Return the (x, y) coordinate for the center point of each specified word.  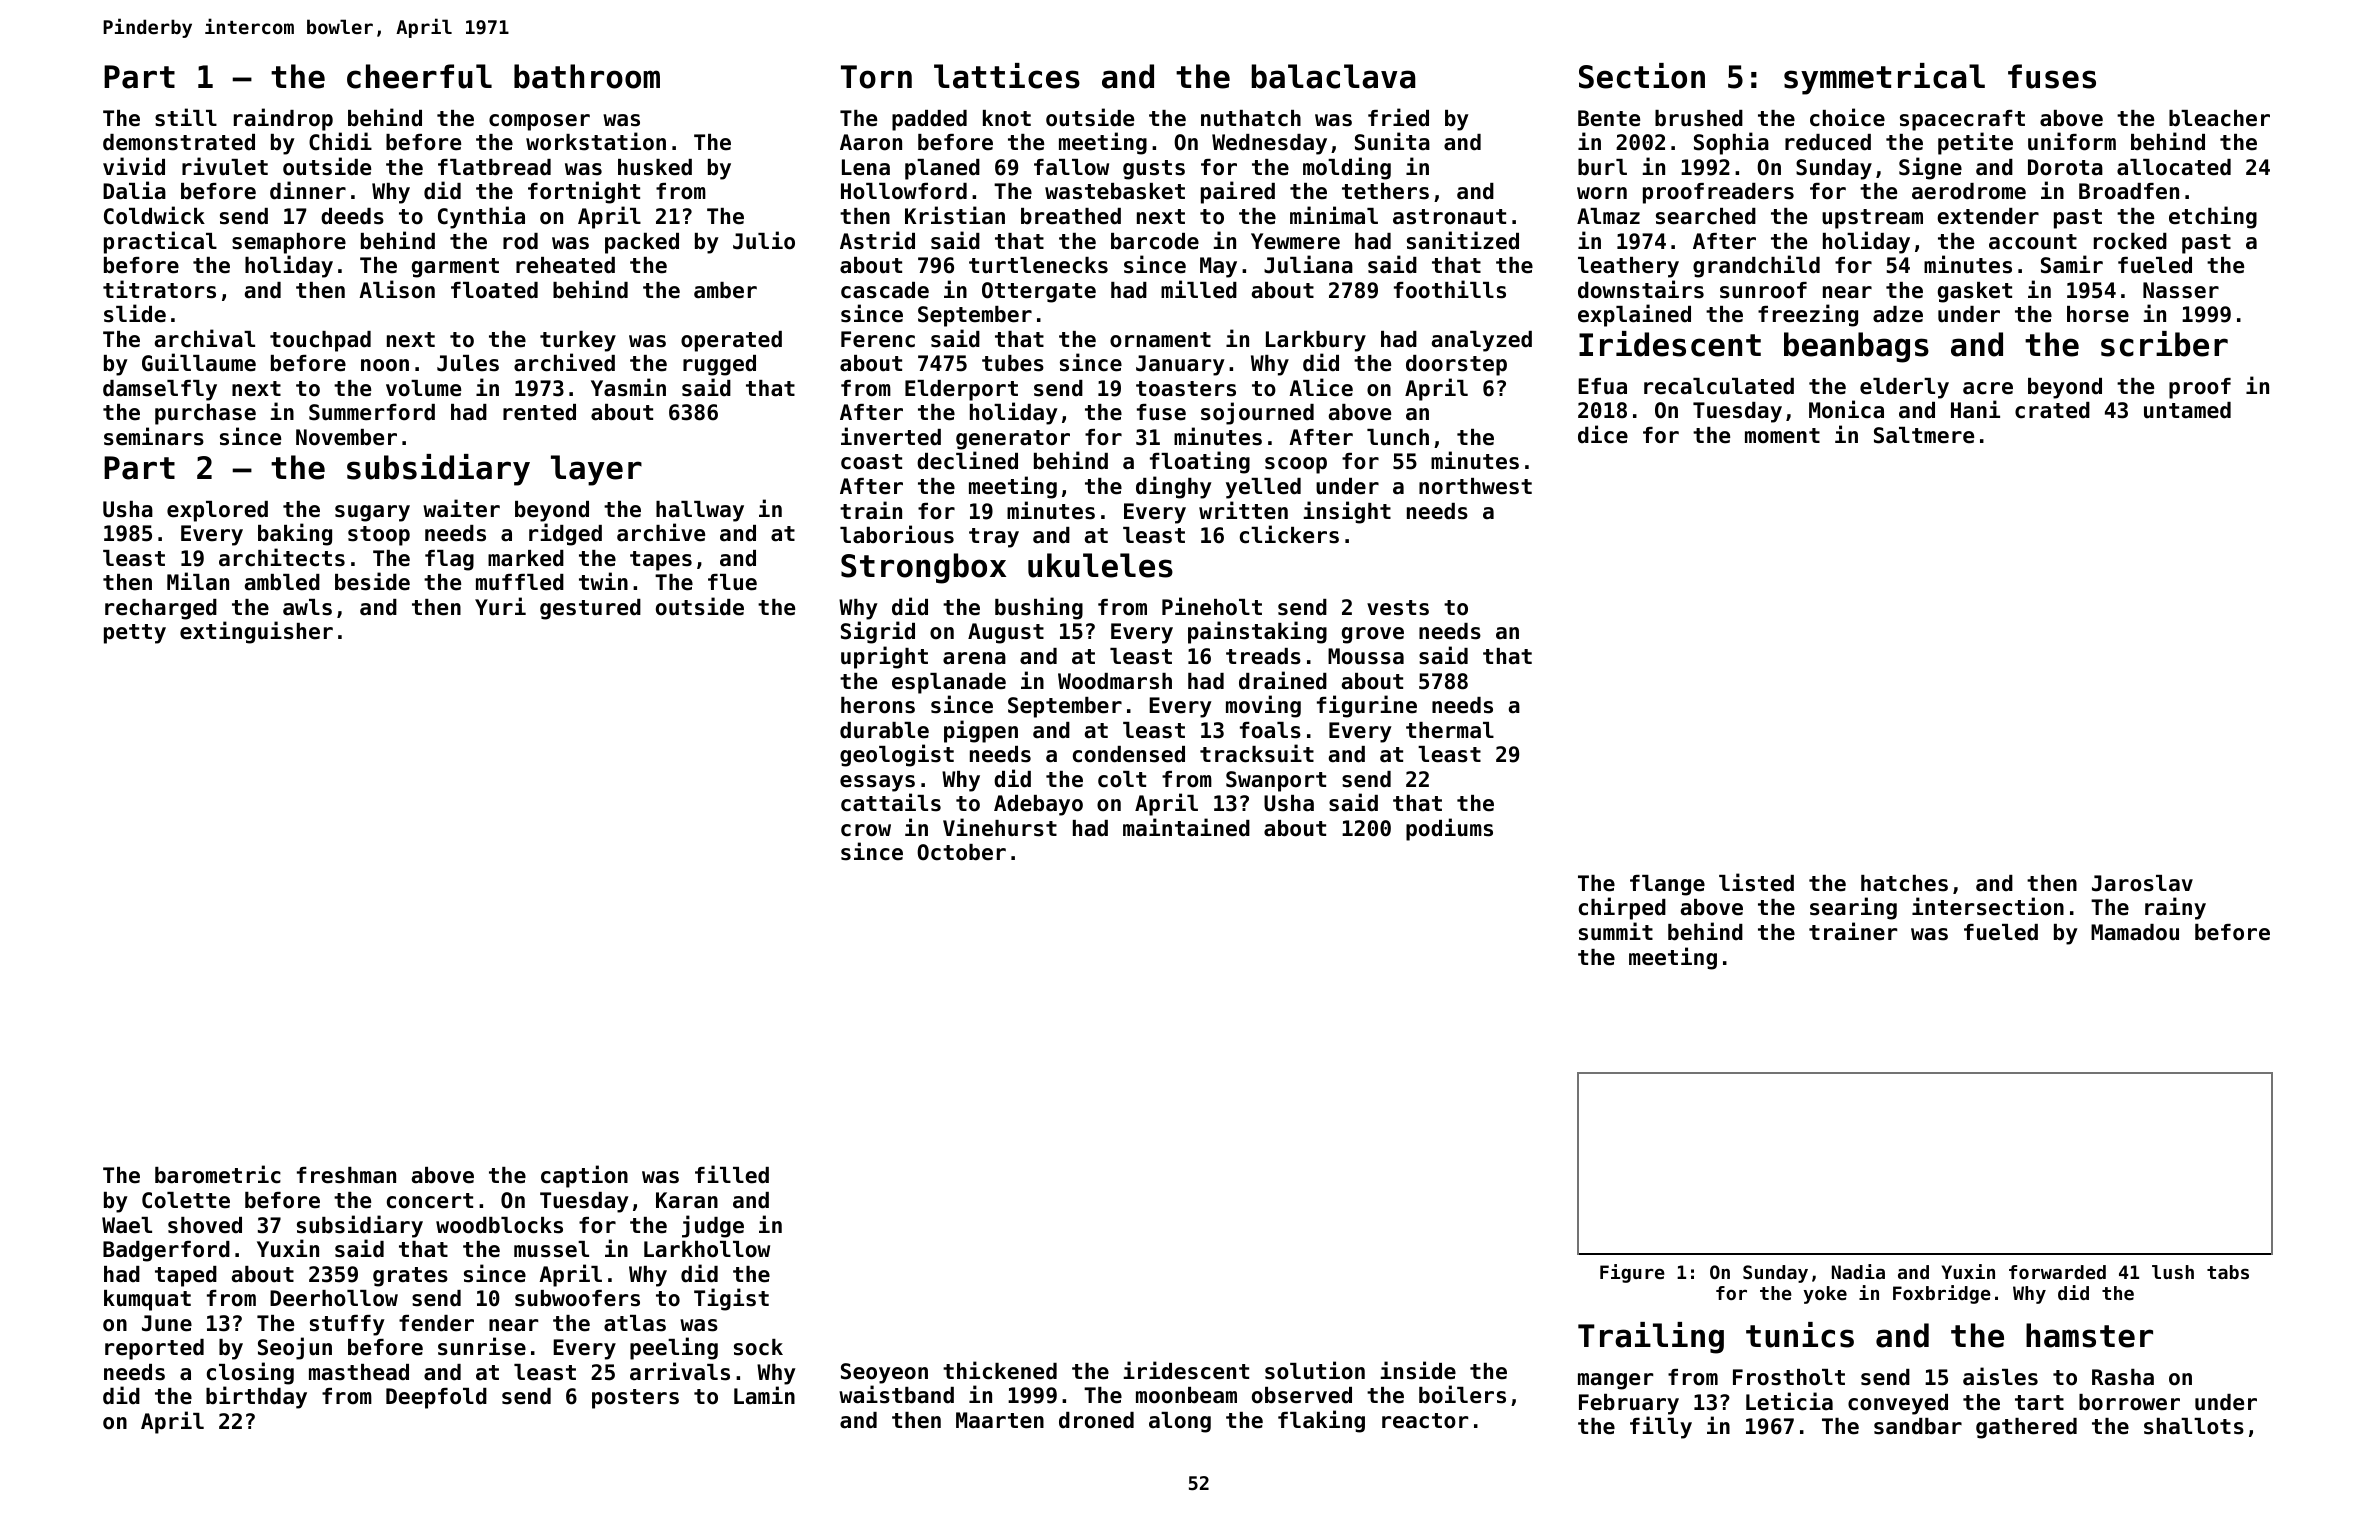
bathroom (587, 76)
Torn (876, 77)
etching (2213, 217)
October (961, 852)
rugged (719, 365)
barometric (218, 1174)
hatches (1904, 883)
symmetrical (1884, 79)
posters (635, 1399)
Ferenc (878, 339)
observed (1302, 1395)
